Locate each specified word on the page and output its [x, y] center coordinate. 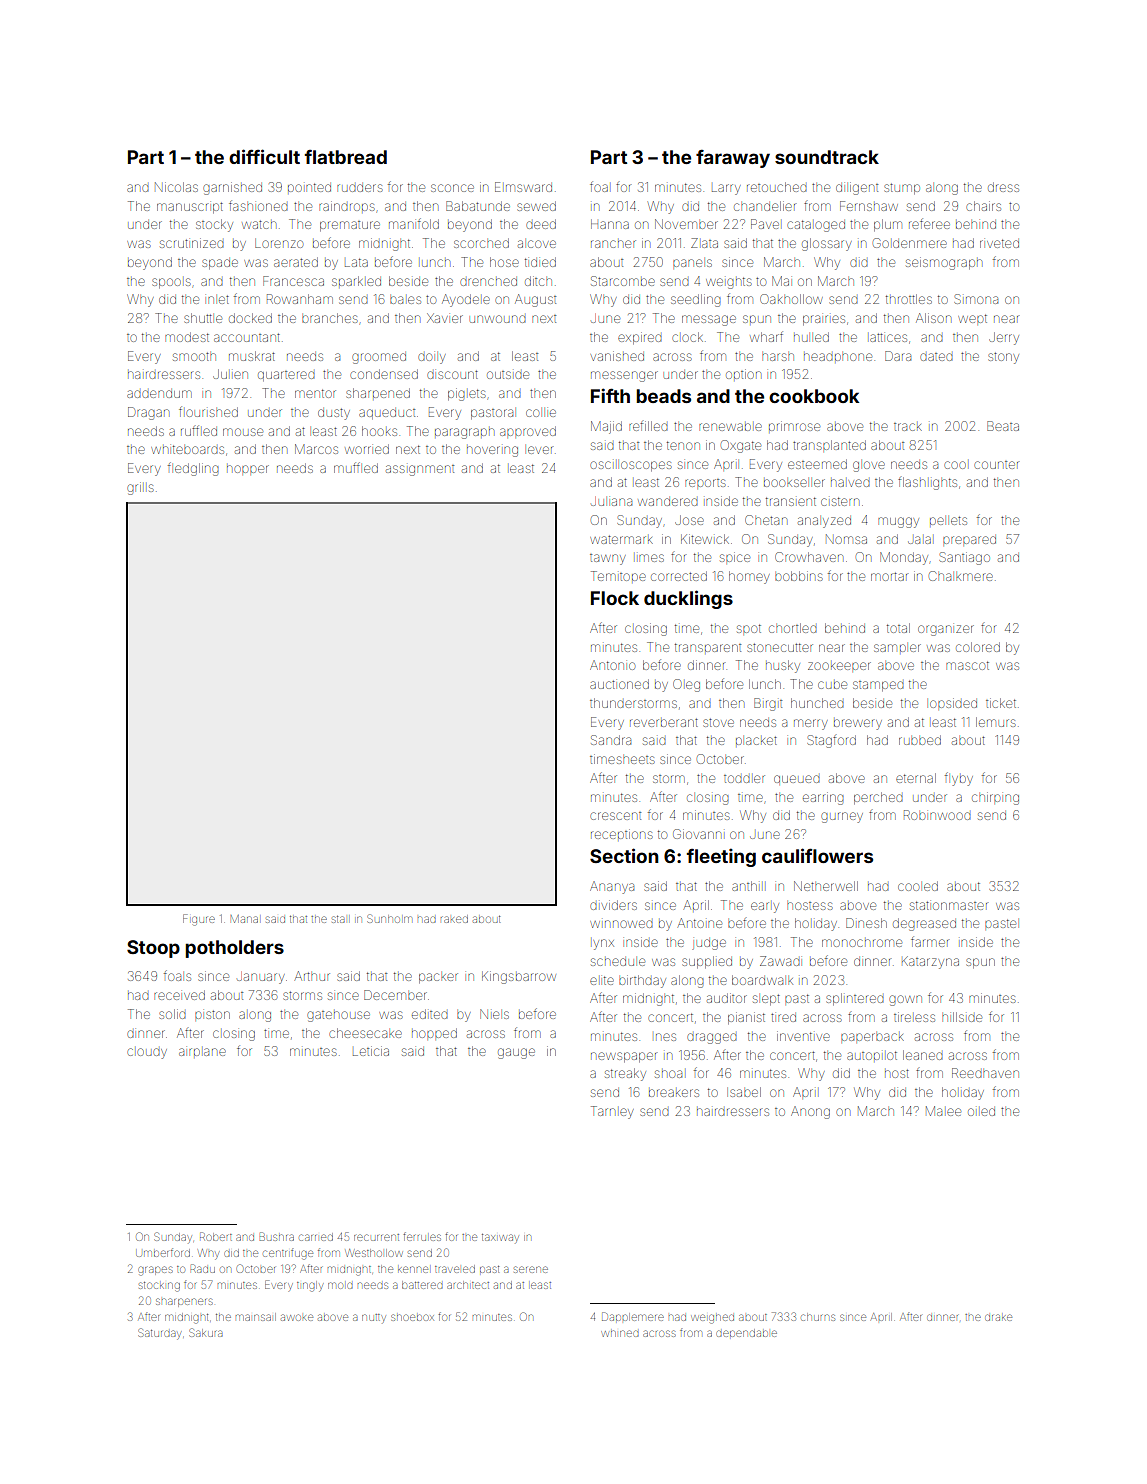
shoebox [412, 1317]
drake [998, 1317]
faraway [733, 158]
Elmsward [523, 187]
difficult [264, 156]
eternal [916, 778]
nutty [374, 1318]
